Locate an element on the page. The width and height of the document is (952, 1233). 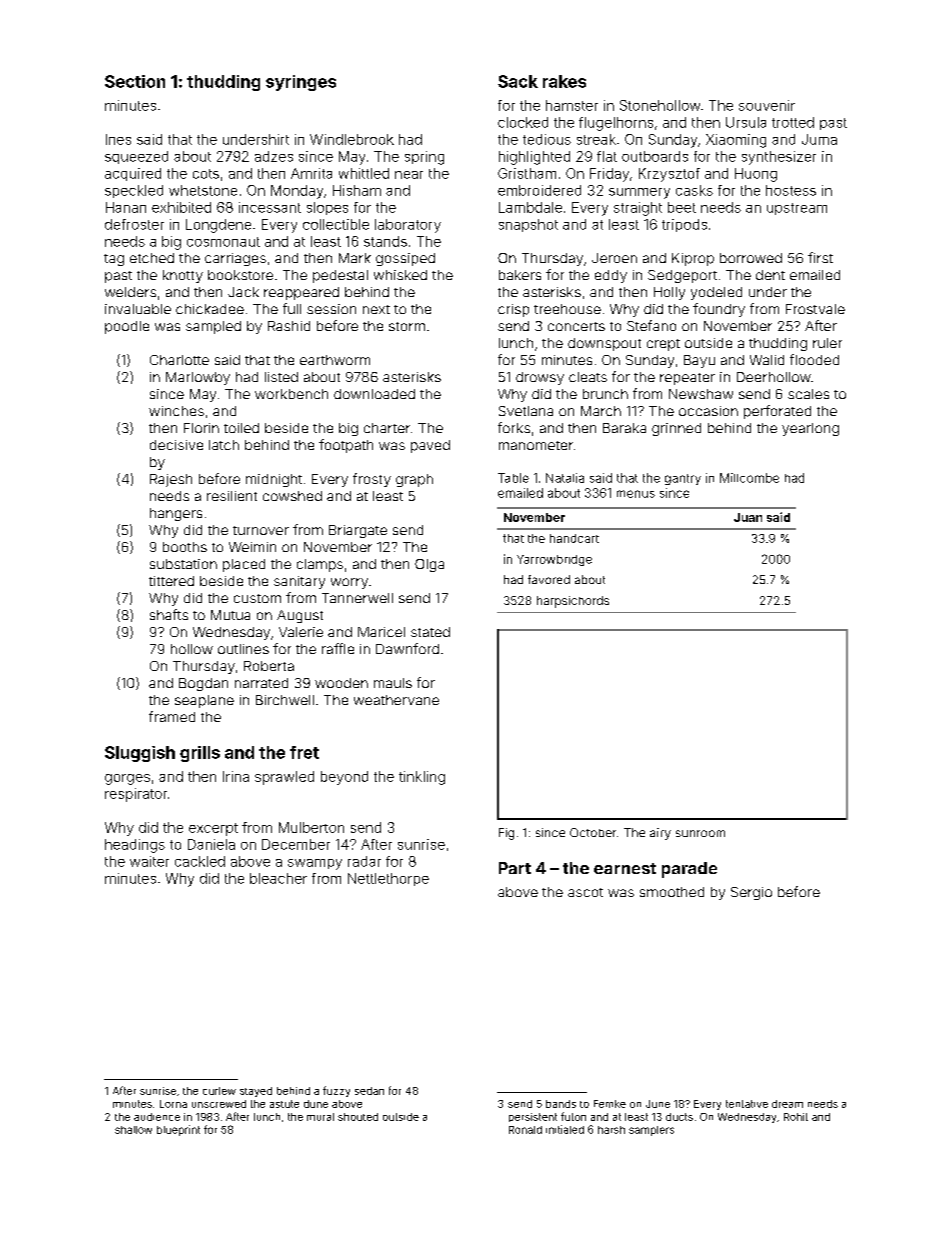
bands is located at coordinates (561, 1104).
